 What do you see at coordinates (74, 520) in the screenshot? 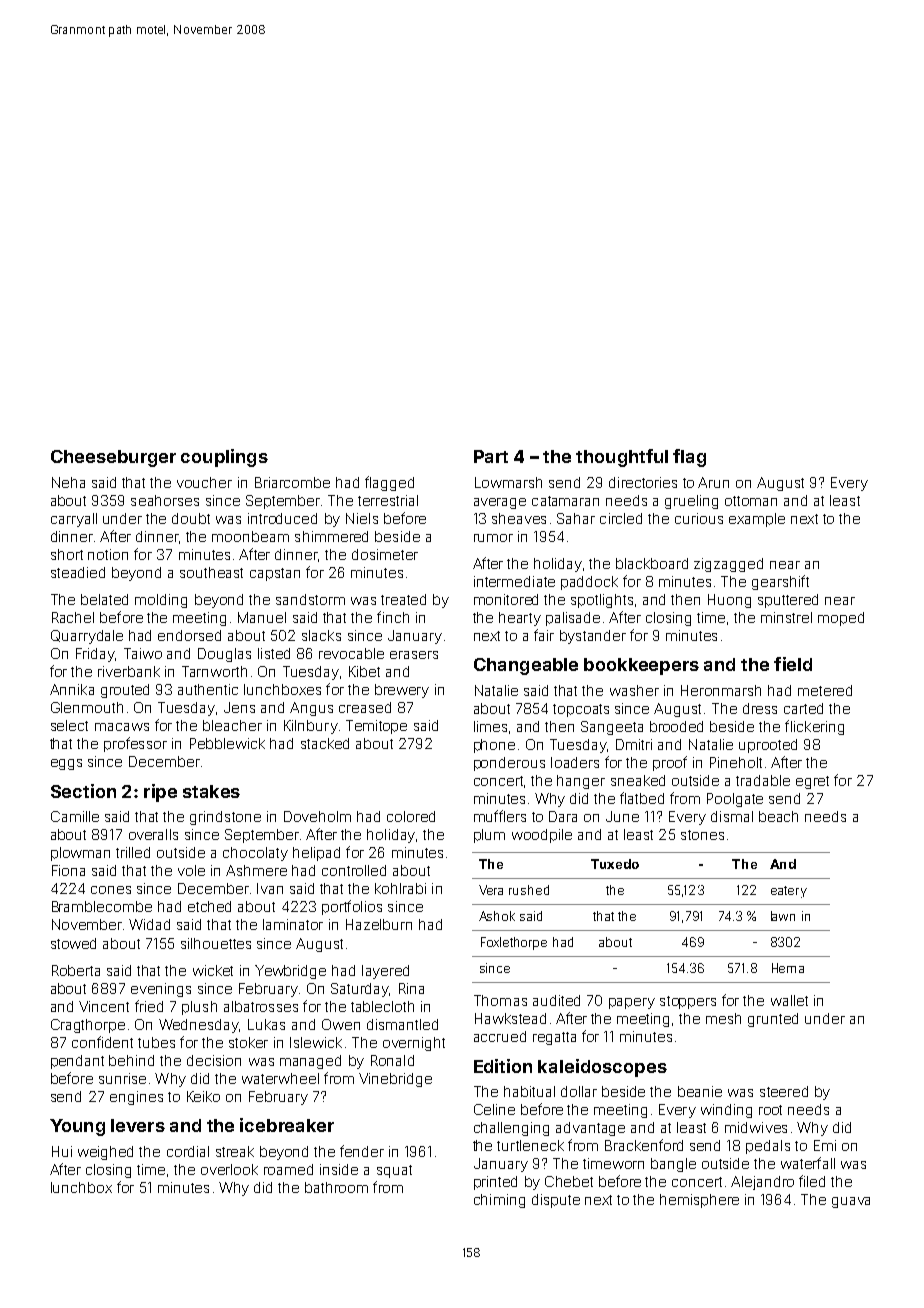
I see `carryall` at bounding box center [74, 520].
